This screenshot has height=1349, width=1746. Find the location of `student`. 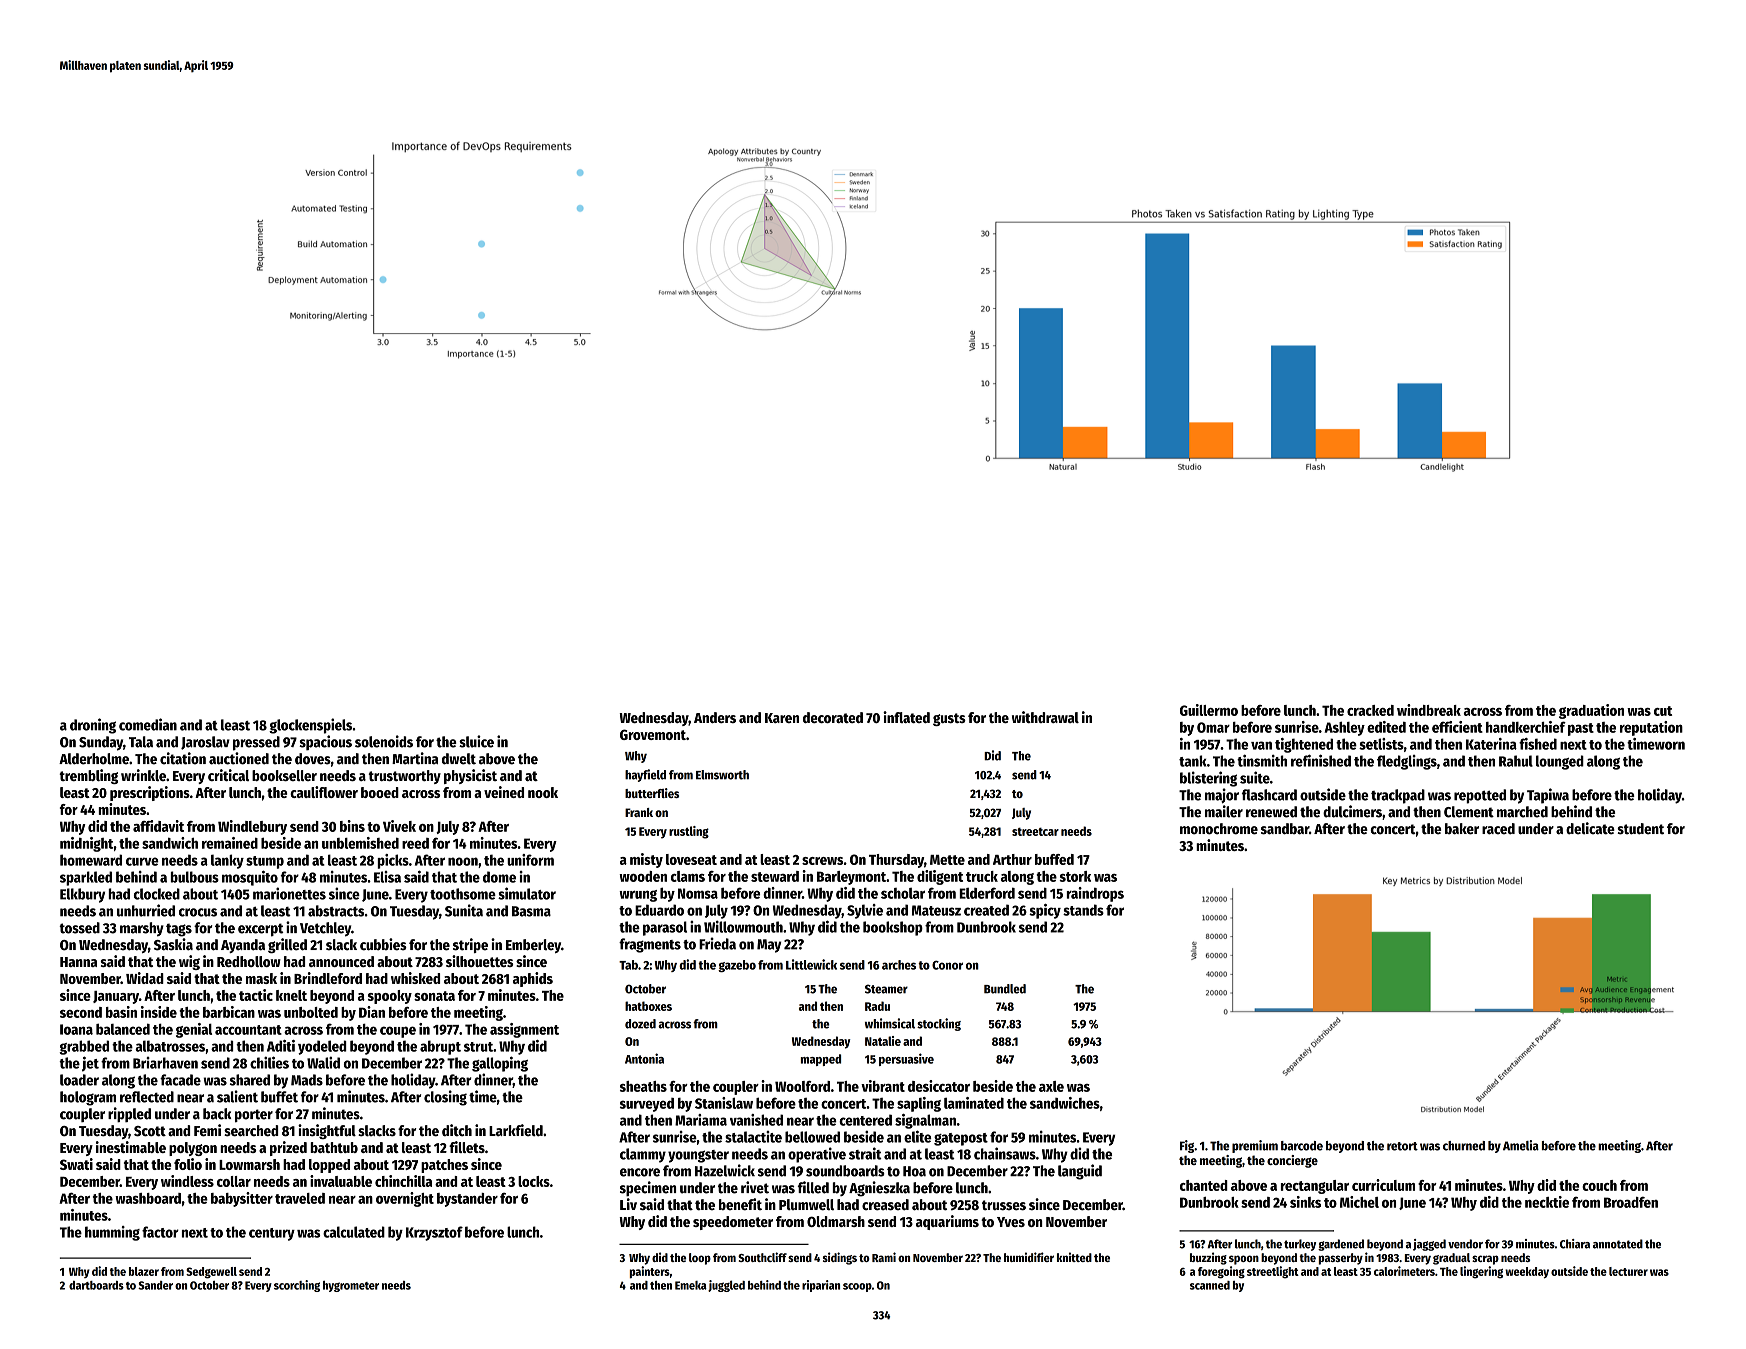

student is located at coordinates (1640, 829).
